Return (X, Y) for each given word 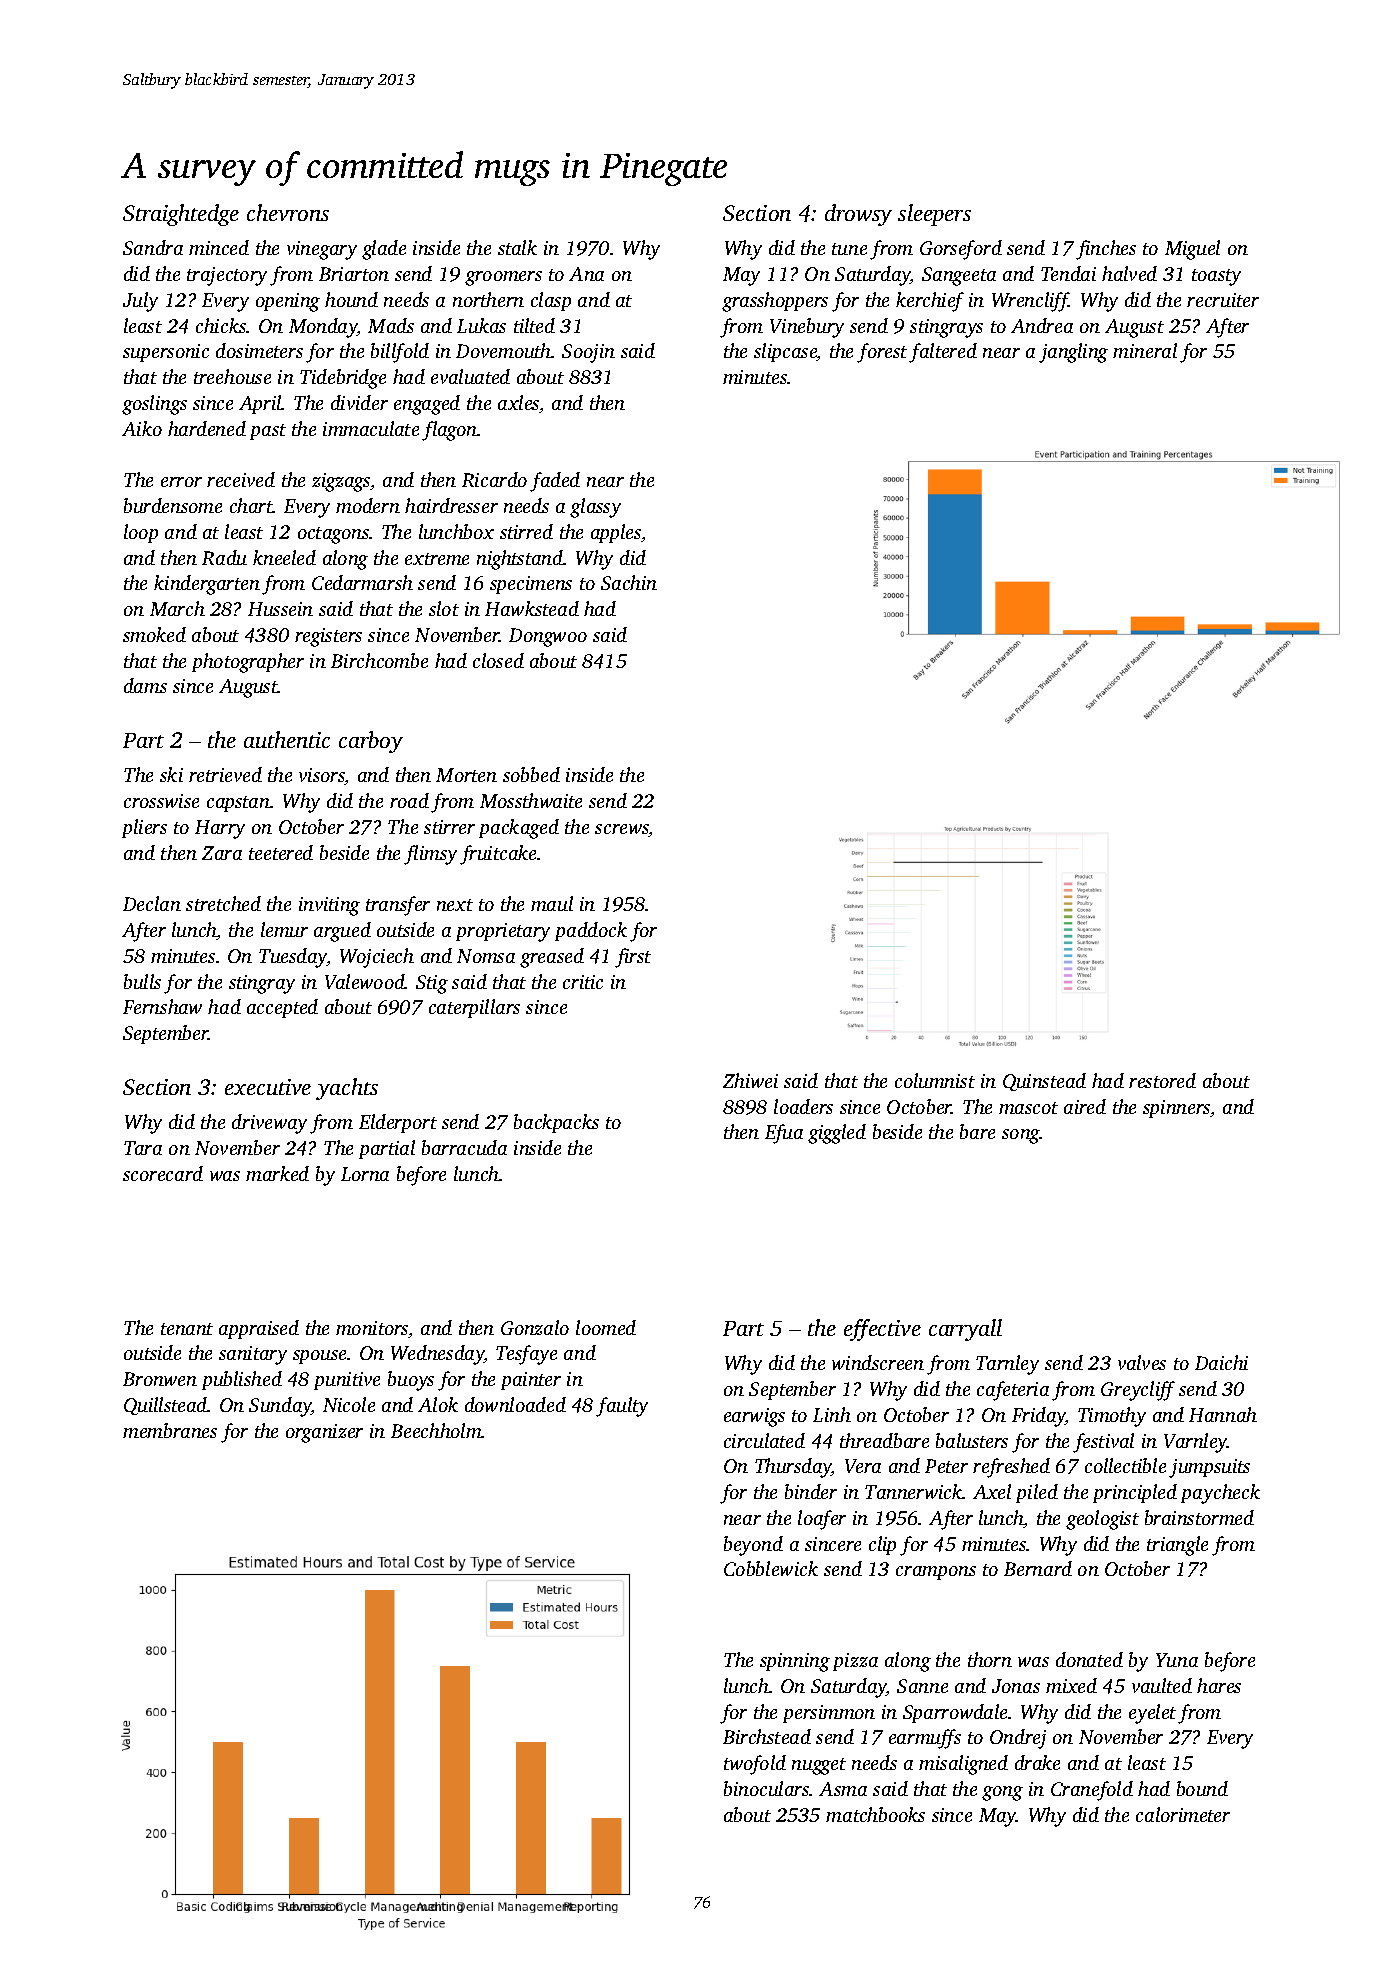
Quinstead (1044, 1082)
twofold (755, 1765)
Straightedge (181, 215)
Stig (432, 984)
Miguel (1192, 250)
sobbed (531, 774)
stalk (517, 247)
